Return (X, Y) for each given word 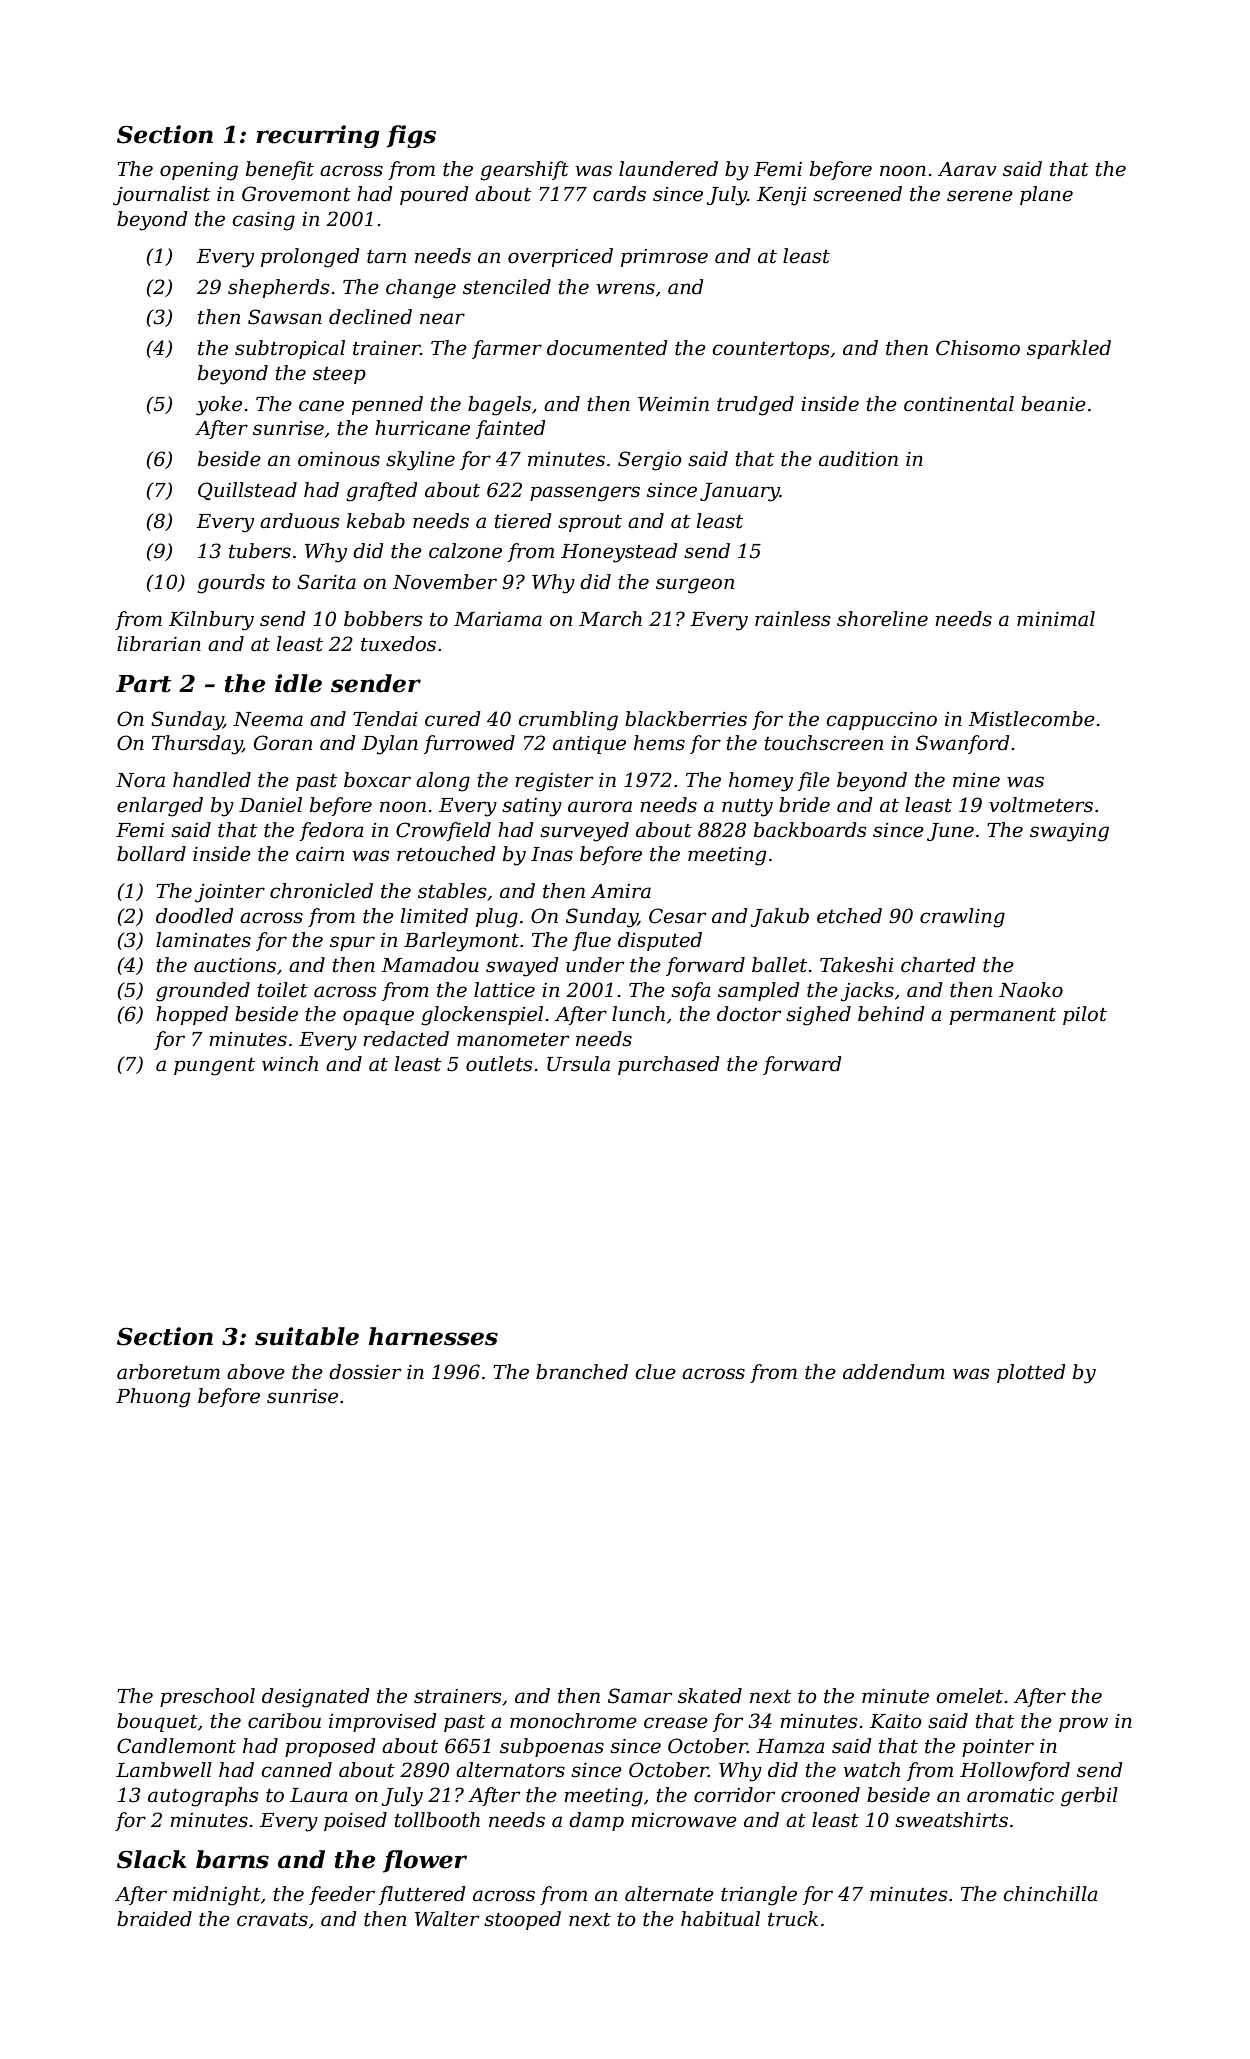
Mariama (498, 619)
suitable (307, 1336)
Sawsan (285, 317)
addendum (894, 1372)
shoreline (882, 619)
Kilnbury (211, 621)
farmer (507, 349)
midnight (217, 1896)
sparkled (1069, 349)
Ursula (578, 1064)
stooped (522, 1920)
